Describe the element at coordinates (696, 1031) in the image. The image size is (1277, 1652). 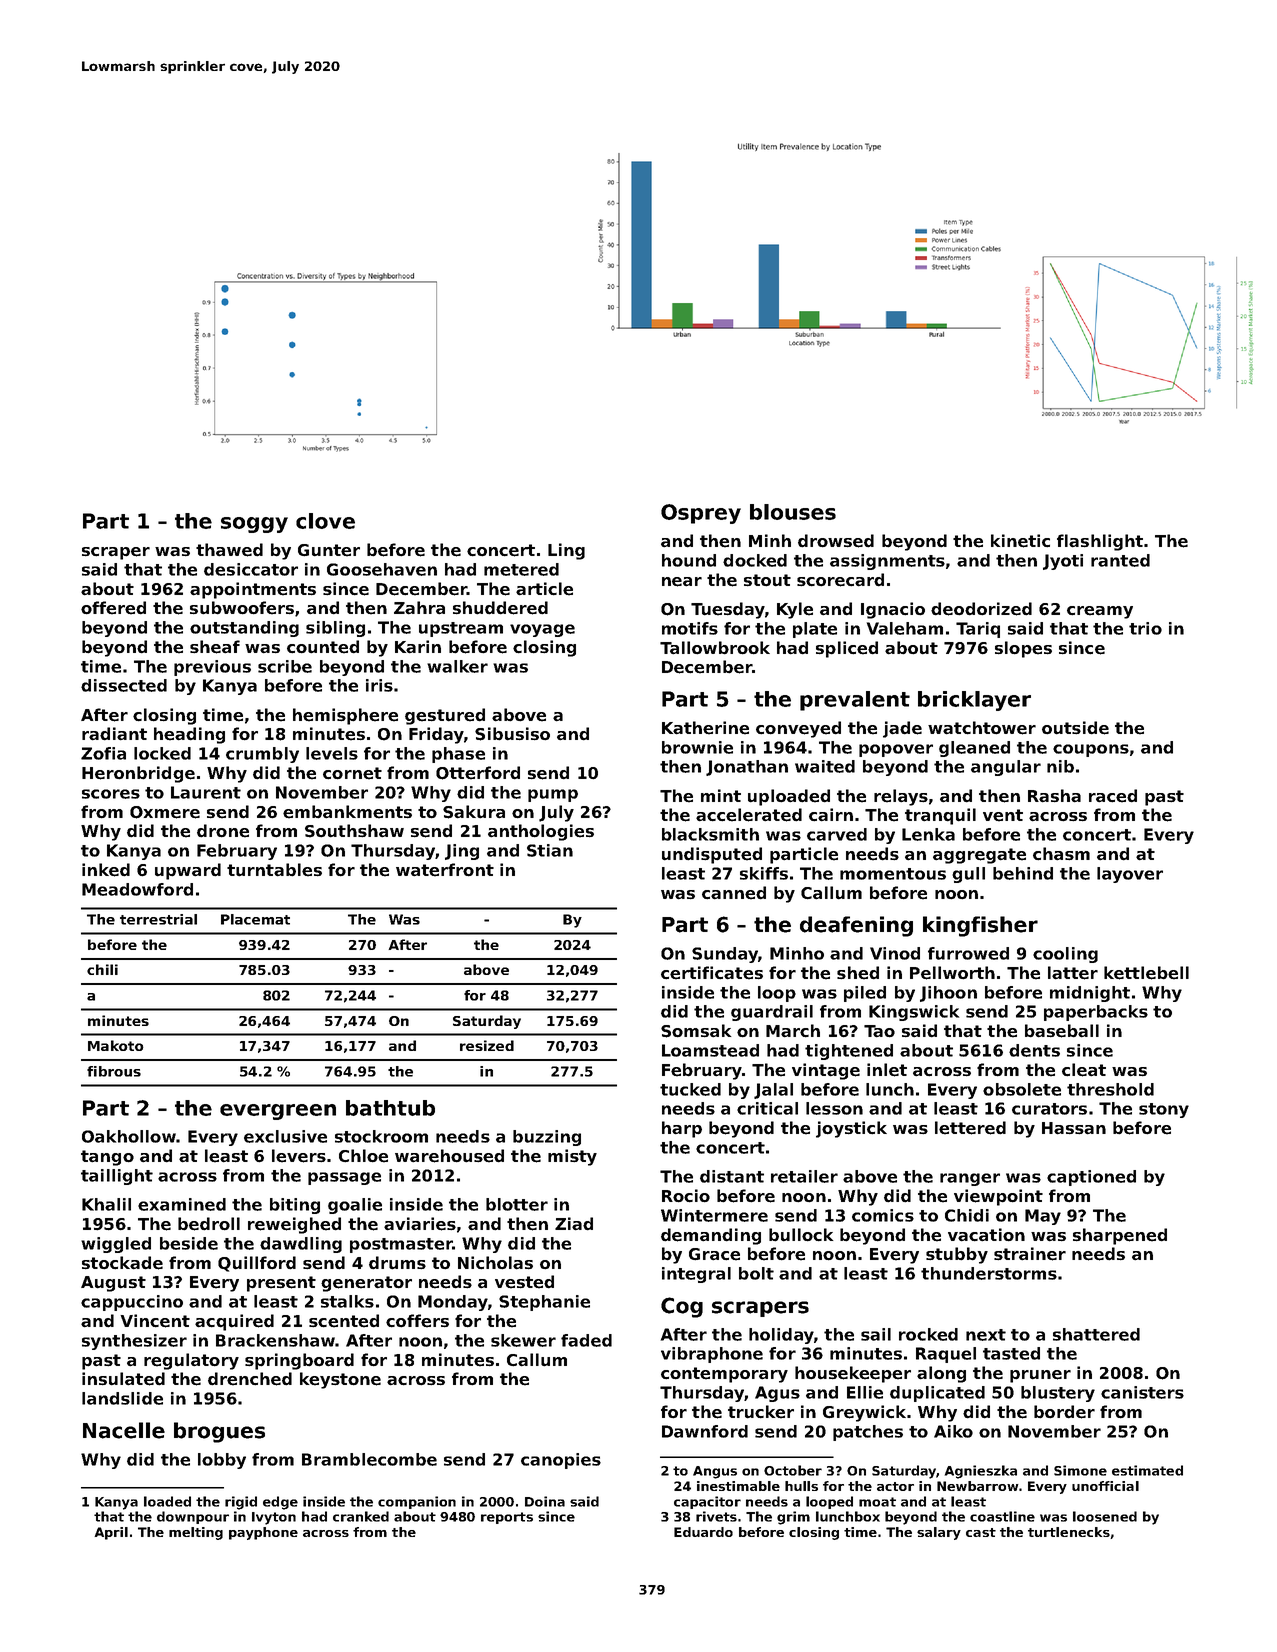
I see `Somsak` at that location.
